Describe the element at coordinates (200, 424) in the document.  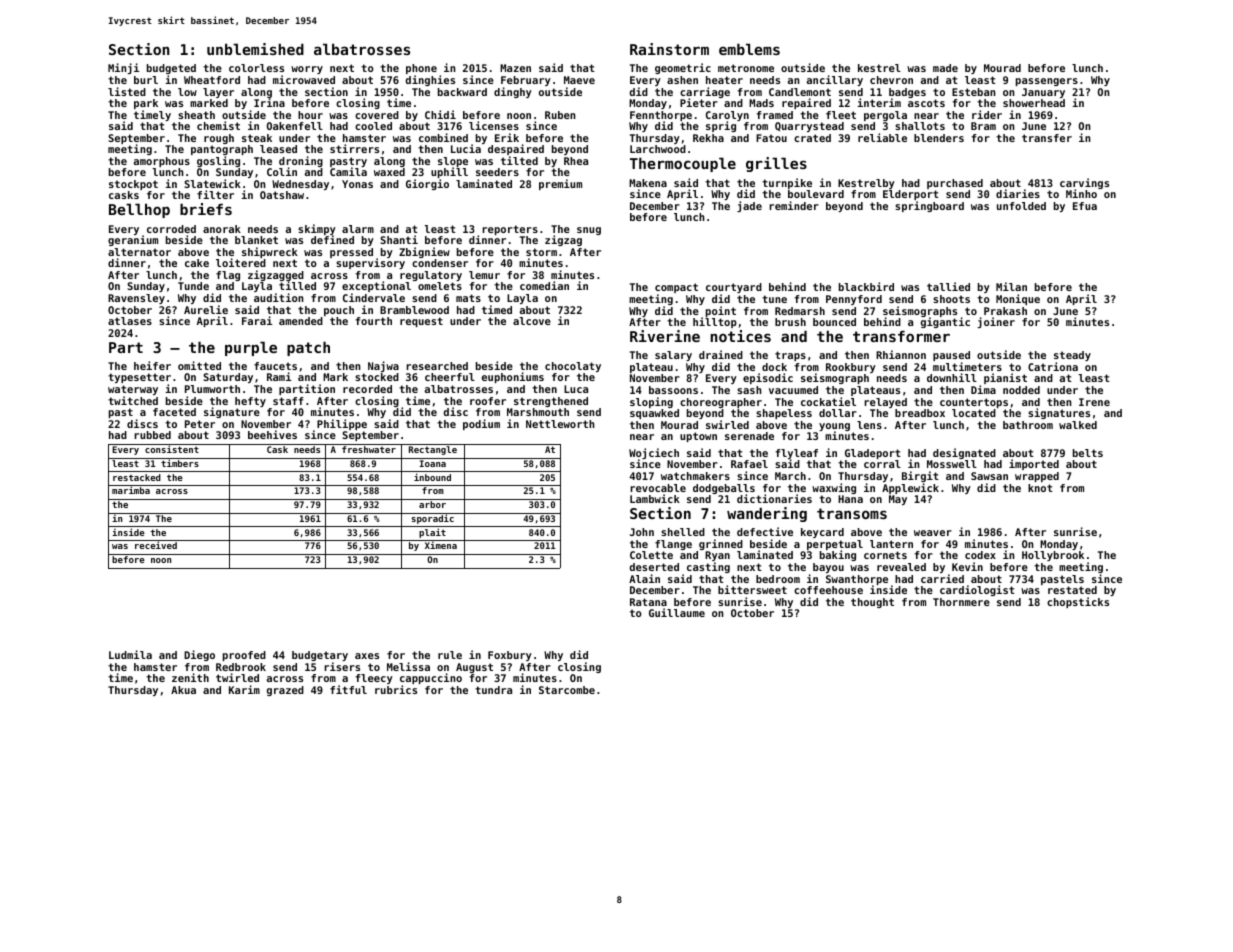
I see `Peter` at that location.
